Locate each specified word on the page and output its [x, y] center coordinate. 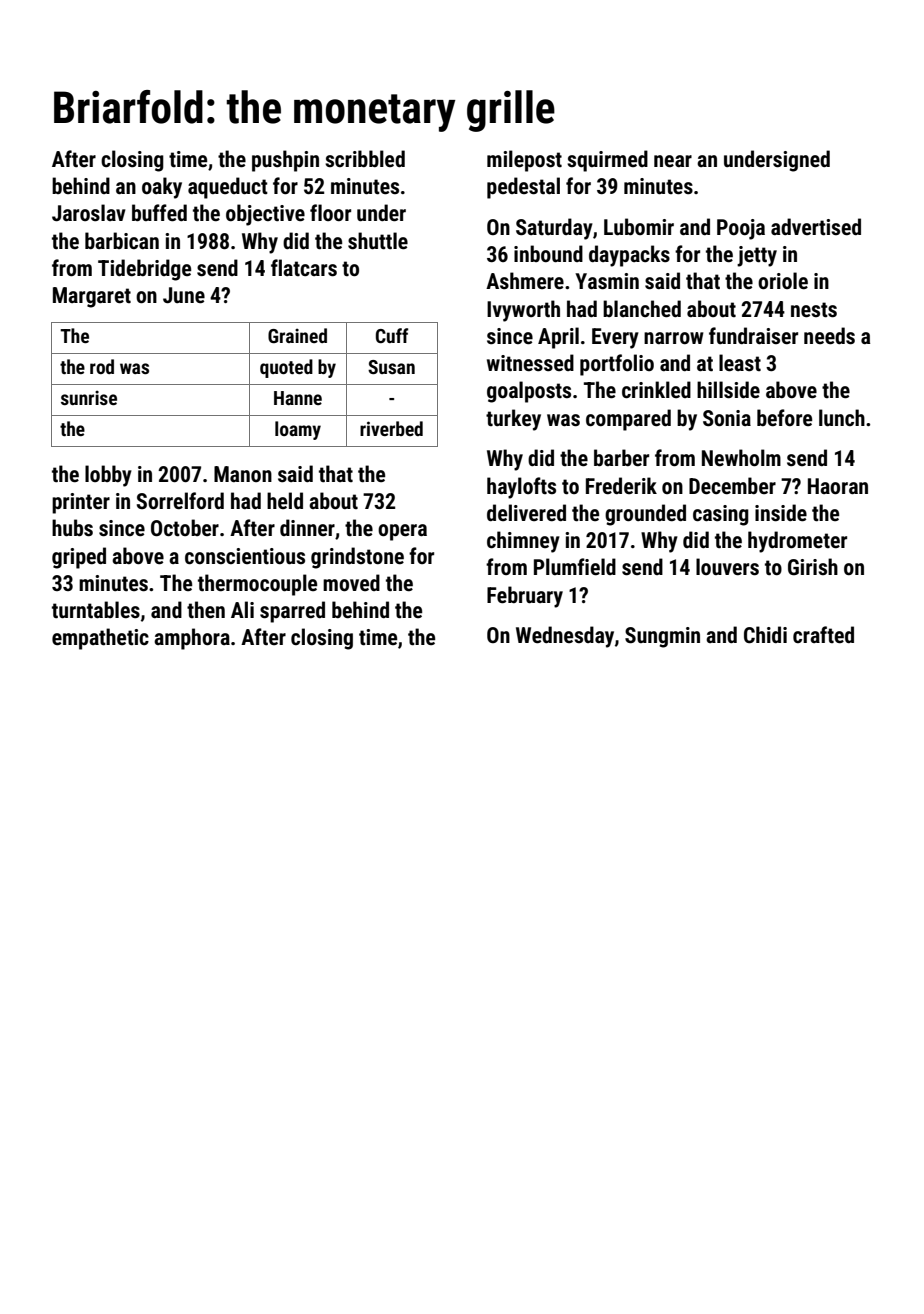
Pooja [741, 229]
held [285, 500]
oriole [783, 280]
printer [81, 503]
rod [102, 366]
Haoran [838, 486]
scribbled [365, 158]
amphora [192, 639]
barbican [122, 240]
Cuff [392, 335]
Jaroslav [89, 213]
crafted [823, 634]
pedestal [523, 188]
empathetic [100, 639]
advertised [816, 227]
